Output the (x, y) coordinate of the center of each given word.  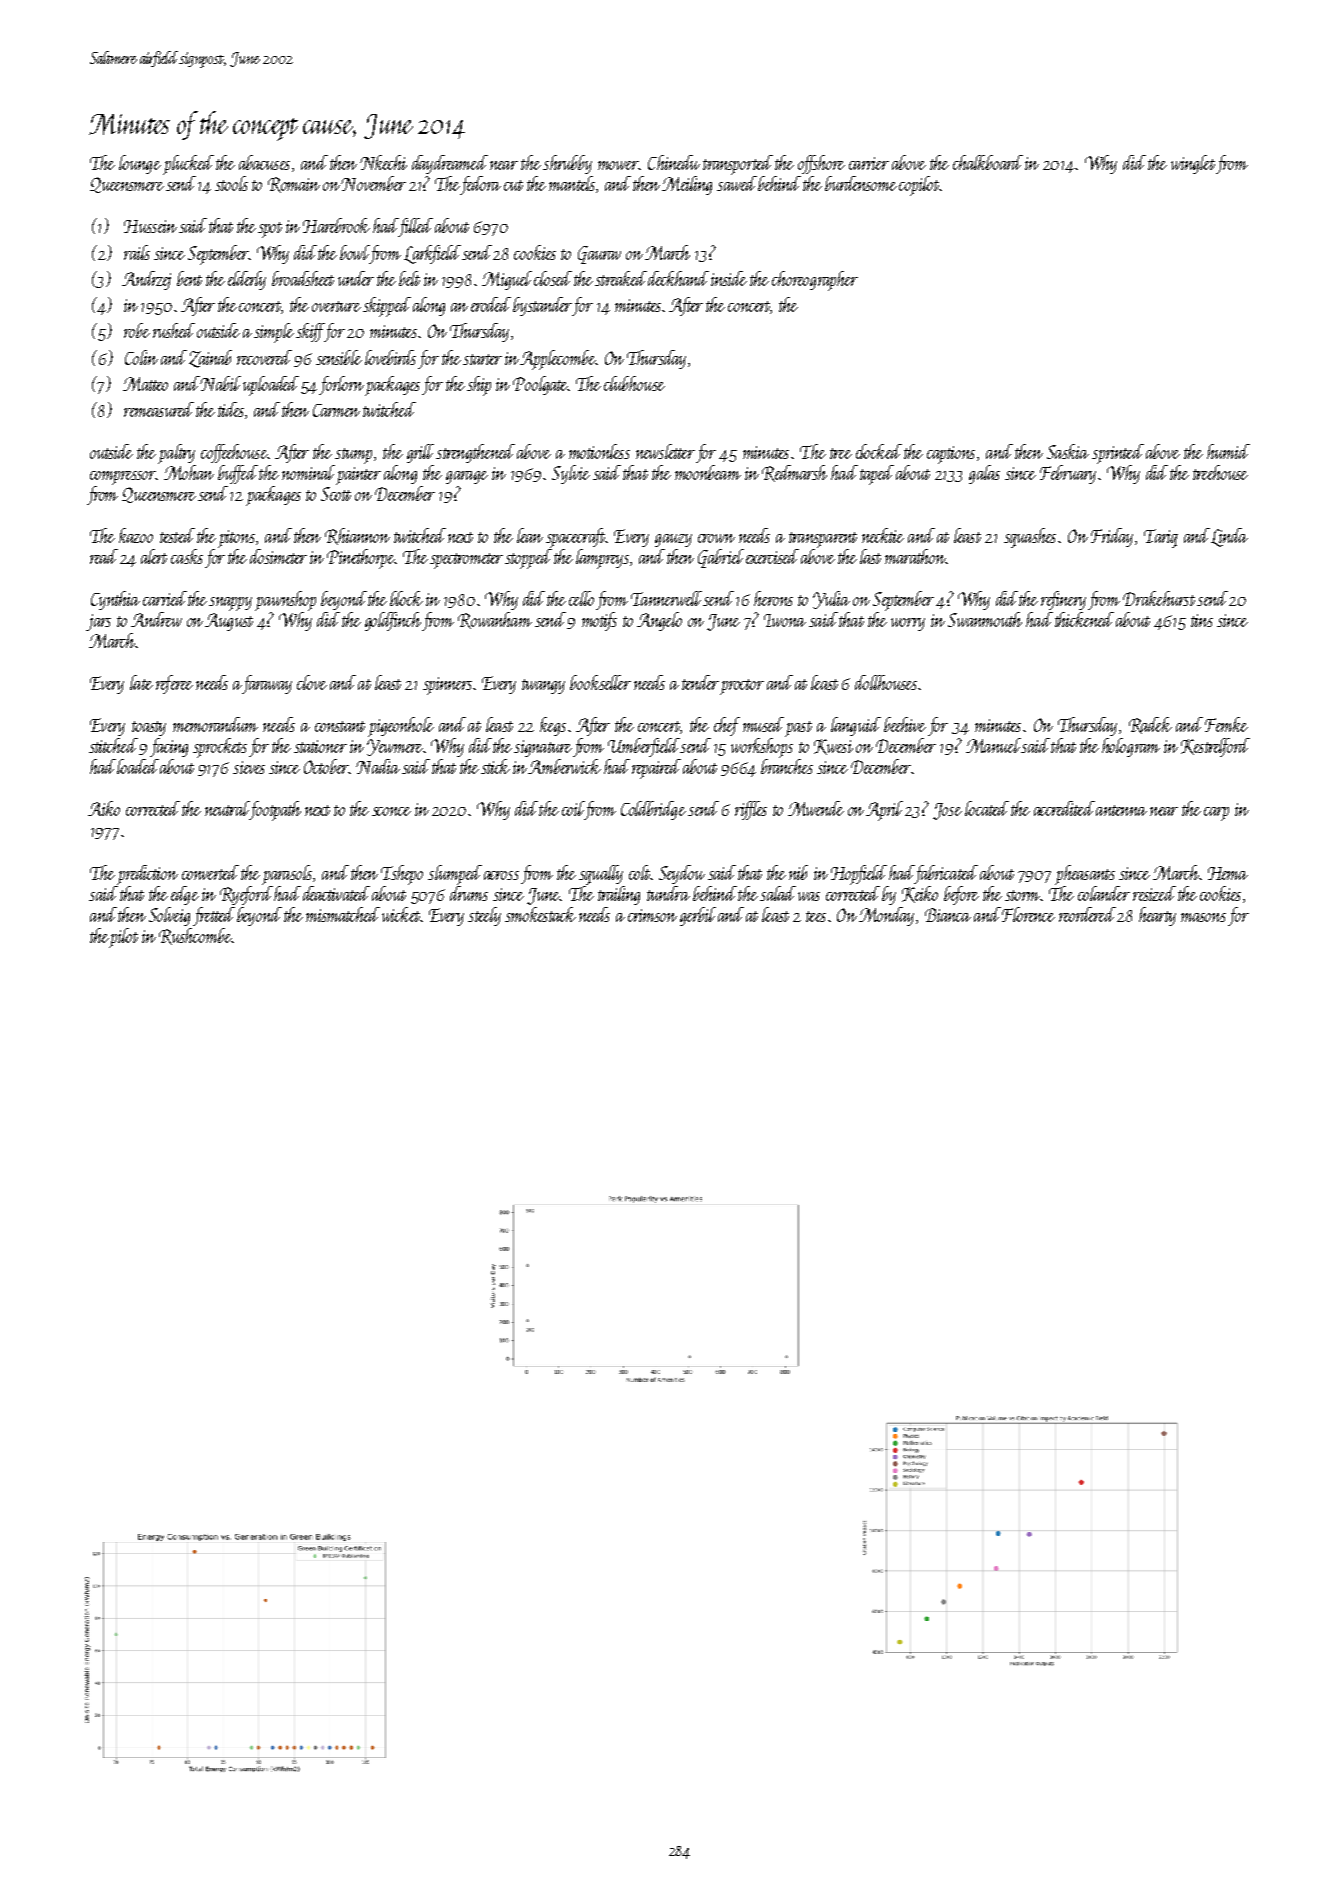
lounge (140, 164)
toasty (149, 728)
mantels (572, 183)
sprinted (1118, 454)
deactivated (336, 893)
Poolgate (541, 385)
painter (358, 476)
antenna (1121, 810)
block (406, 598)
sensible (339, 357)
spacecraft (575, 538)
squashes (1030, 538)
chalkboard (988, 162)
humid (1228, 451)
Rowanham (495, 620)
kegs (553, 726)
